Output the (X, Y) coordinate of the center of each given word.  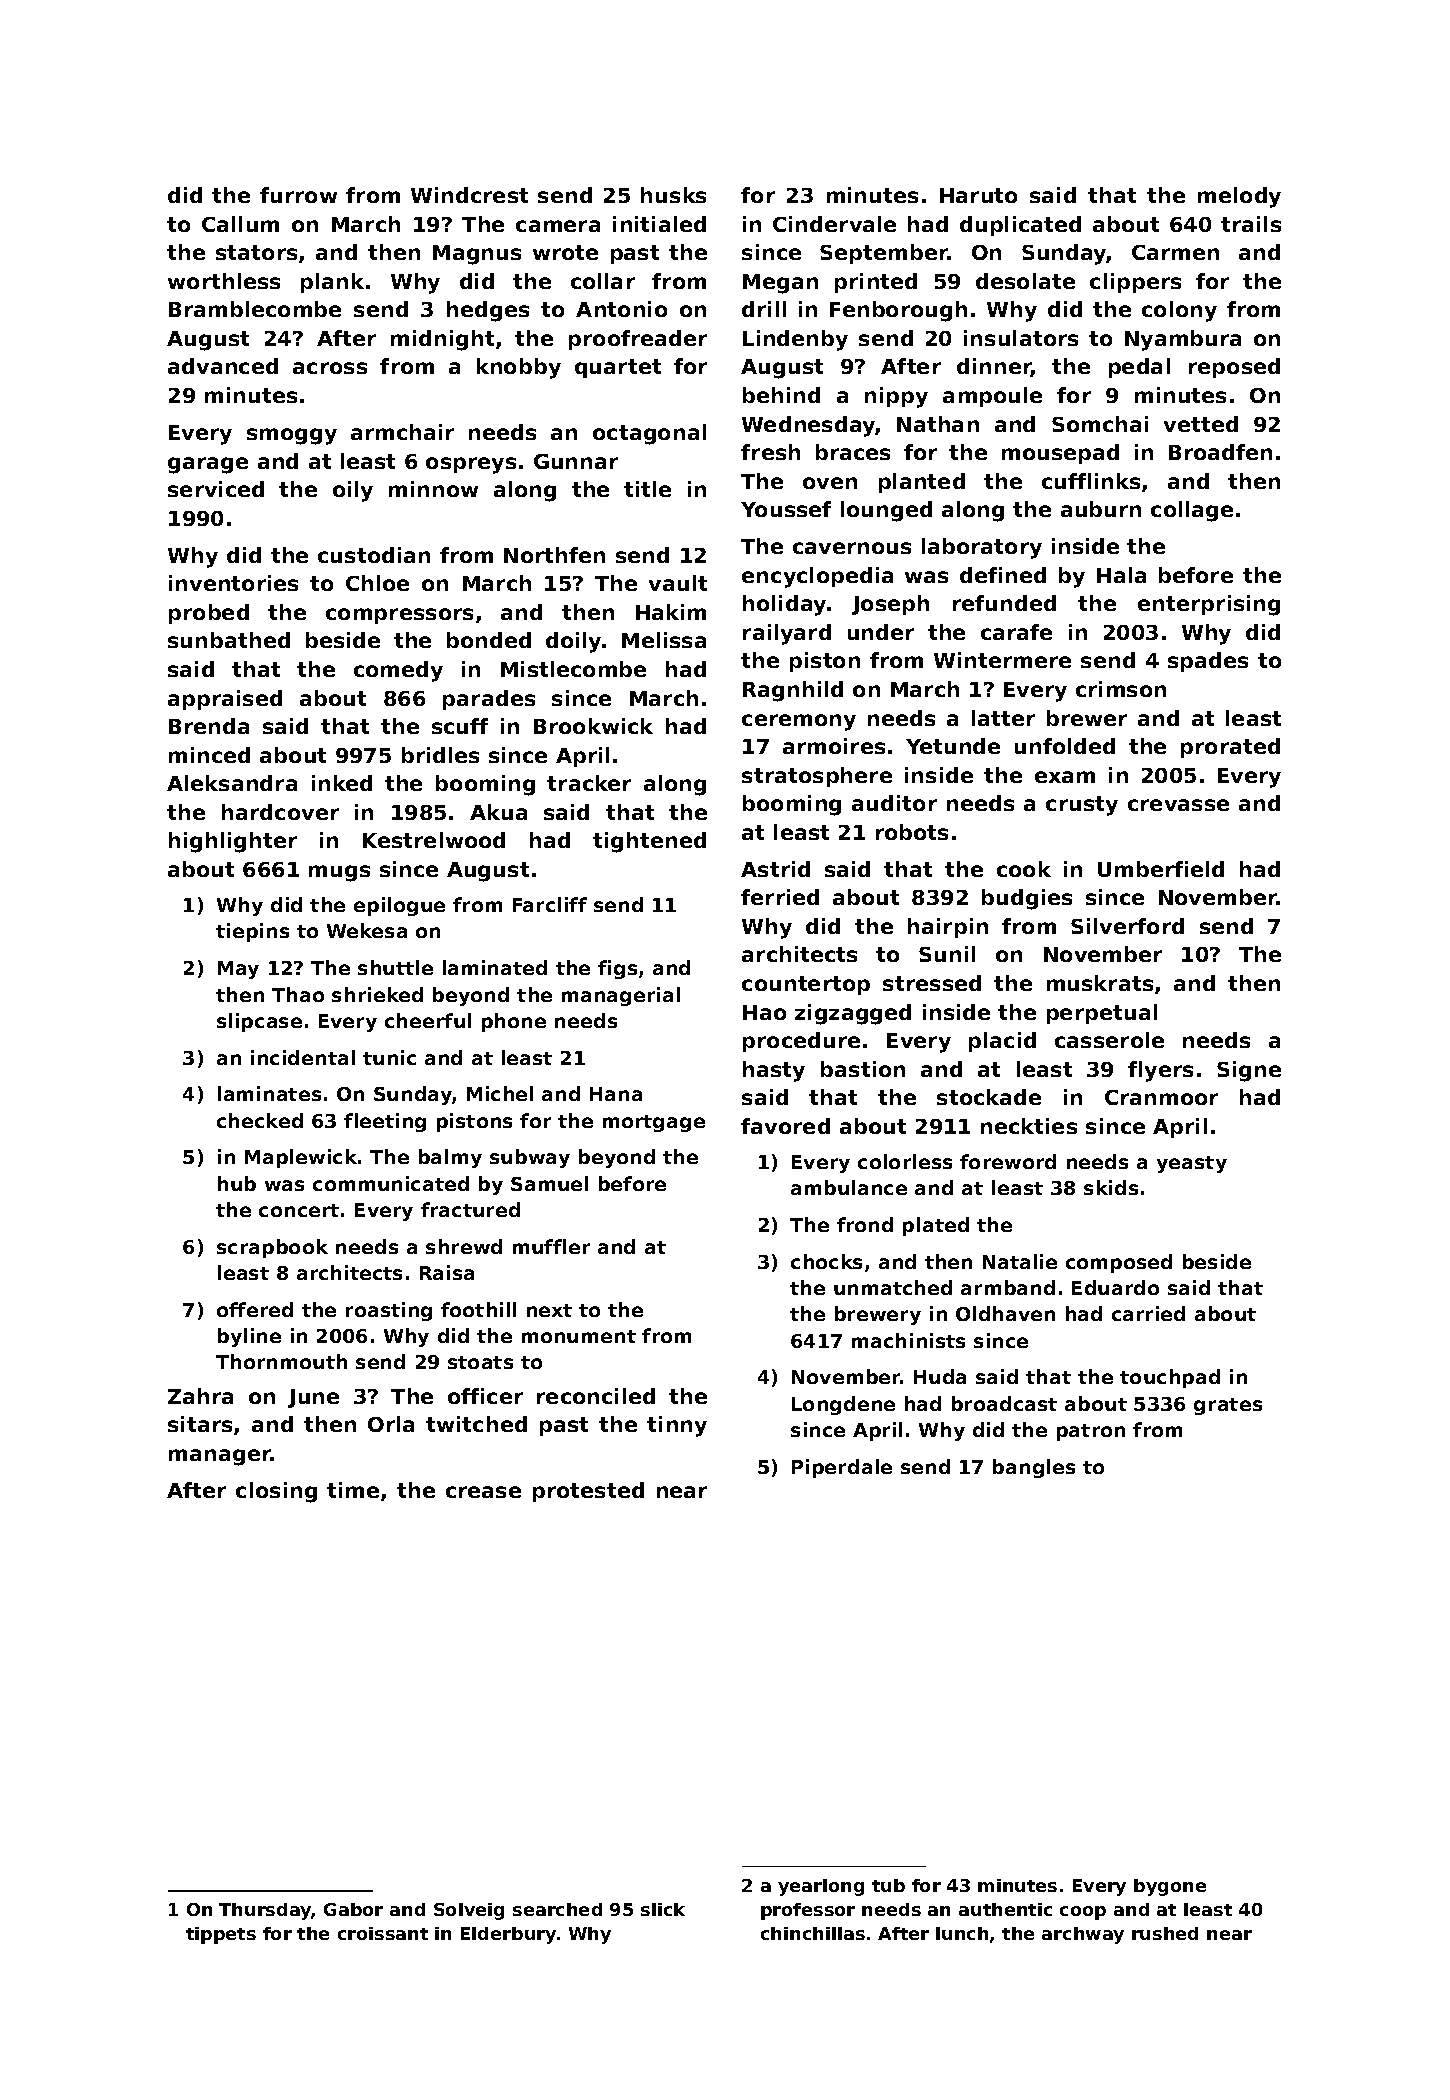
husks (673, 195)
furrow (298, 195)
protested (588, 1492)
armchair (402, 432)
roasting (389, 1311)
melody (1239, 197)
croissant (383, 1933)
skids (1111, 1187)
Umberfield (1161, 869)
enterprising (1209, 605)
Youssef (786, 509)
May (238, 970)
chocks (826, 1261)
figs (617, 969)
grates (1228, 1406)
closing (276, 1492)
